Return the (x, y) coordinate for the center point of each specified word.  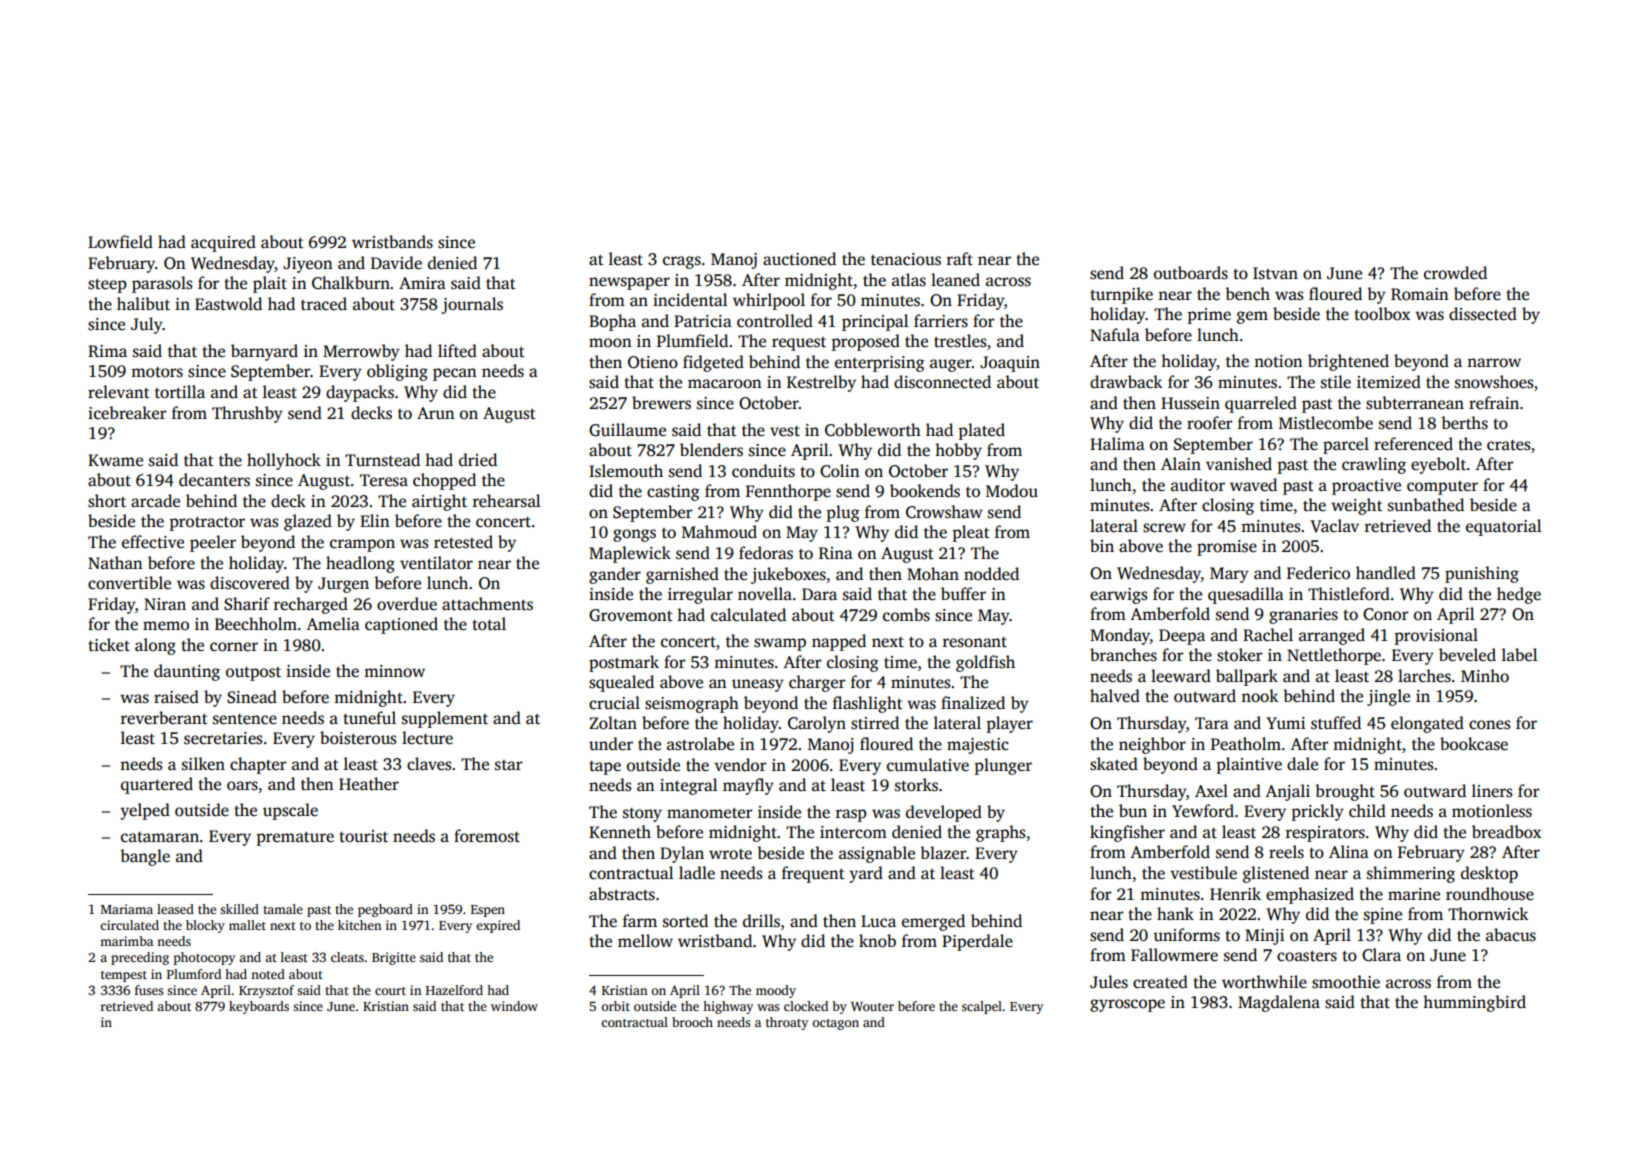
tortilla (180, 392)
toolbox (1382, 314)
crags (682, 262)
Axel (1211, 791)
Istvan (1275, 273)
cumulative (928, 765)
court (390, 991)
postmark (624, 663)
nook (1259, 696)
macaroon (725, 384)
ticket (109, 645)
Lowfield (120, 242)
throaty (787, 1023)
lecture (427, 738)
